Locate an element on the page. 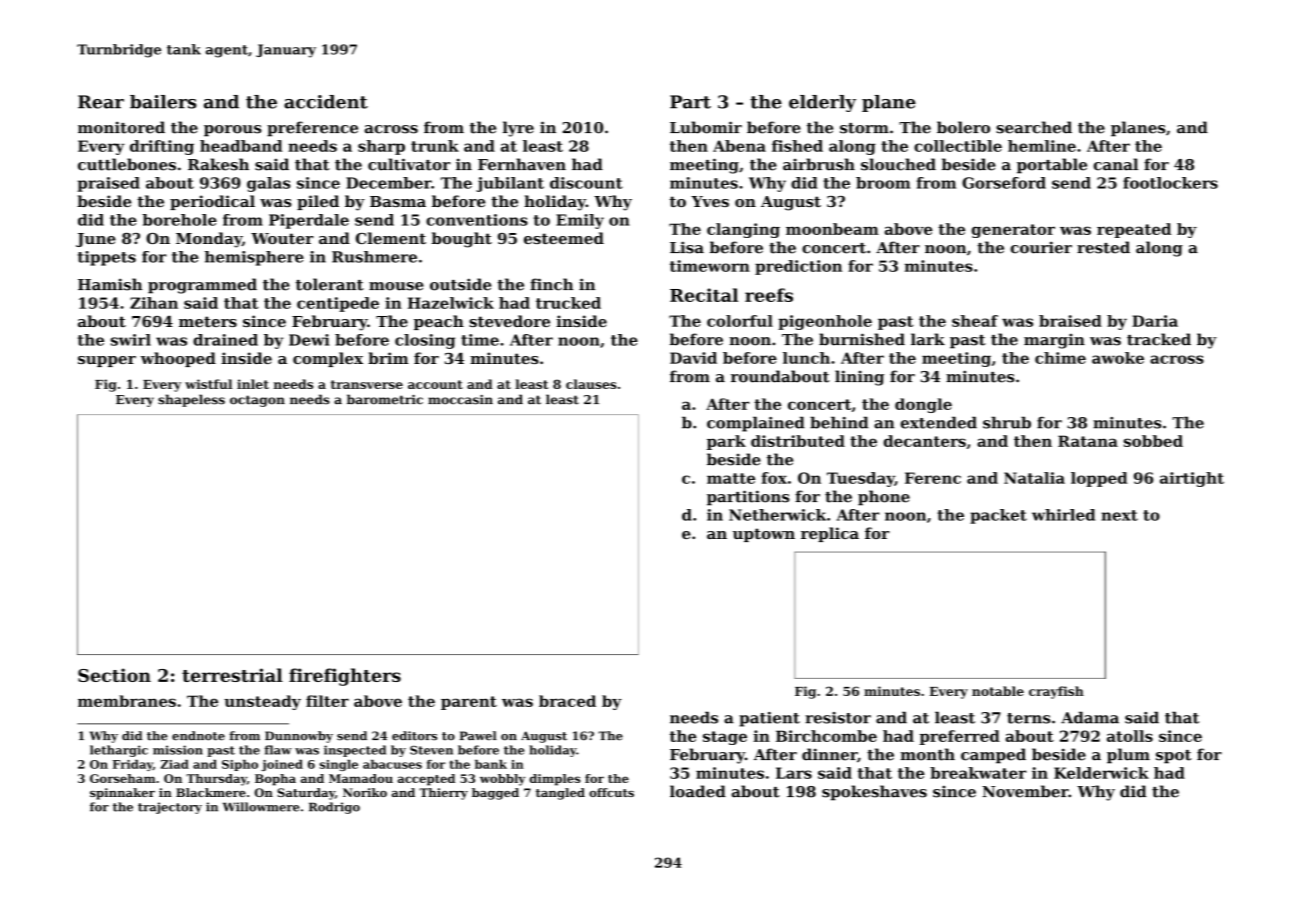  accident is located at coordinates (326, 102).
